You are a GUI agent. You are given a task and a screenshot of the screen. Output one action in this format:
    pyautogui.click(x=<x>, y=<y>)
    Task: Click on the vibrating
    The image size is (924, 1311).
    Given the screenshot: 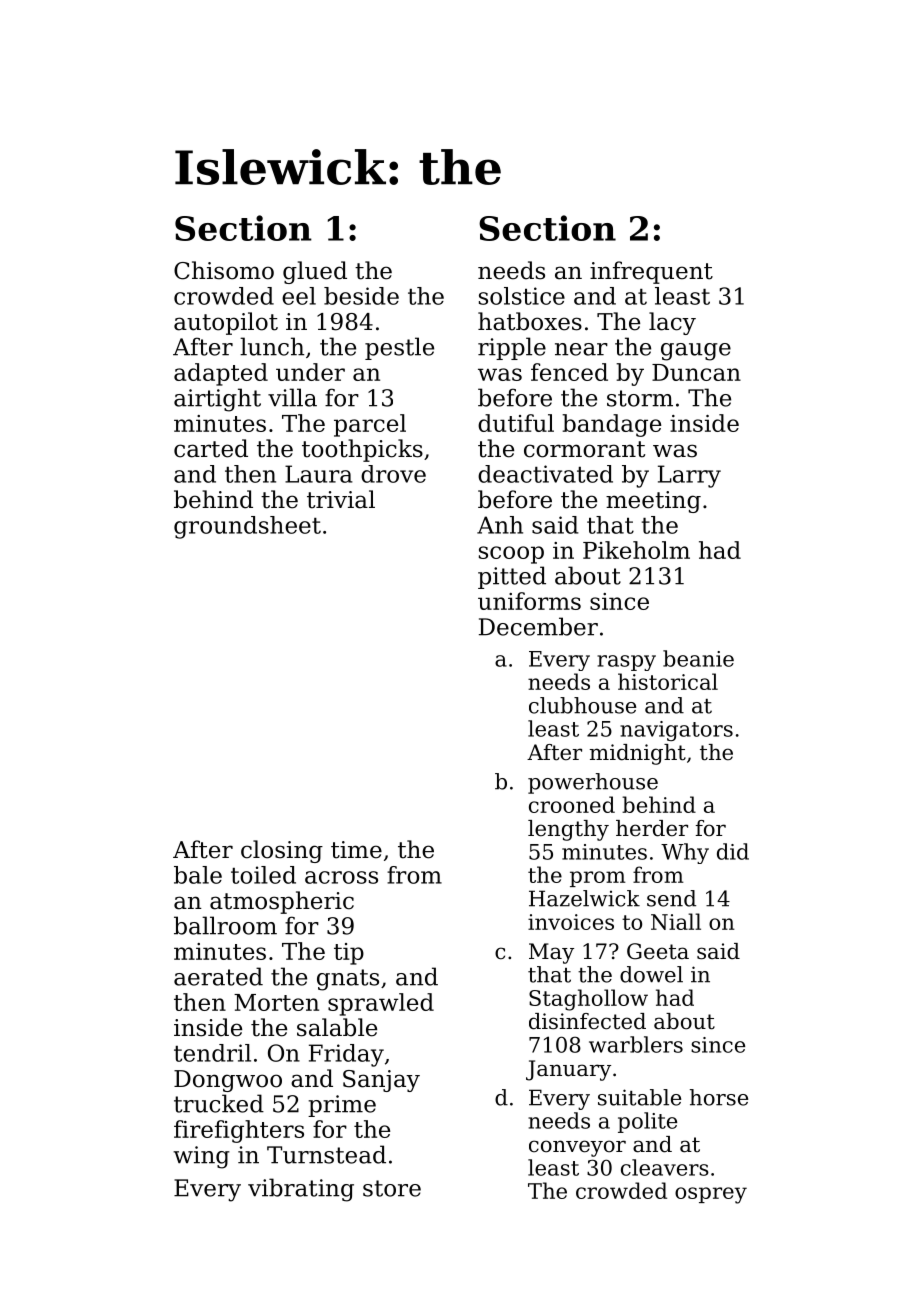 What is the action you would take?
    pyautogui.click(x=301, y=1190)
